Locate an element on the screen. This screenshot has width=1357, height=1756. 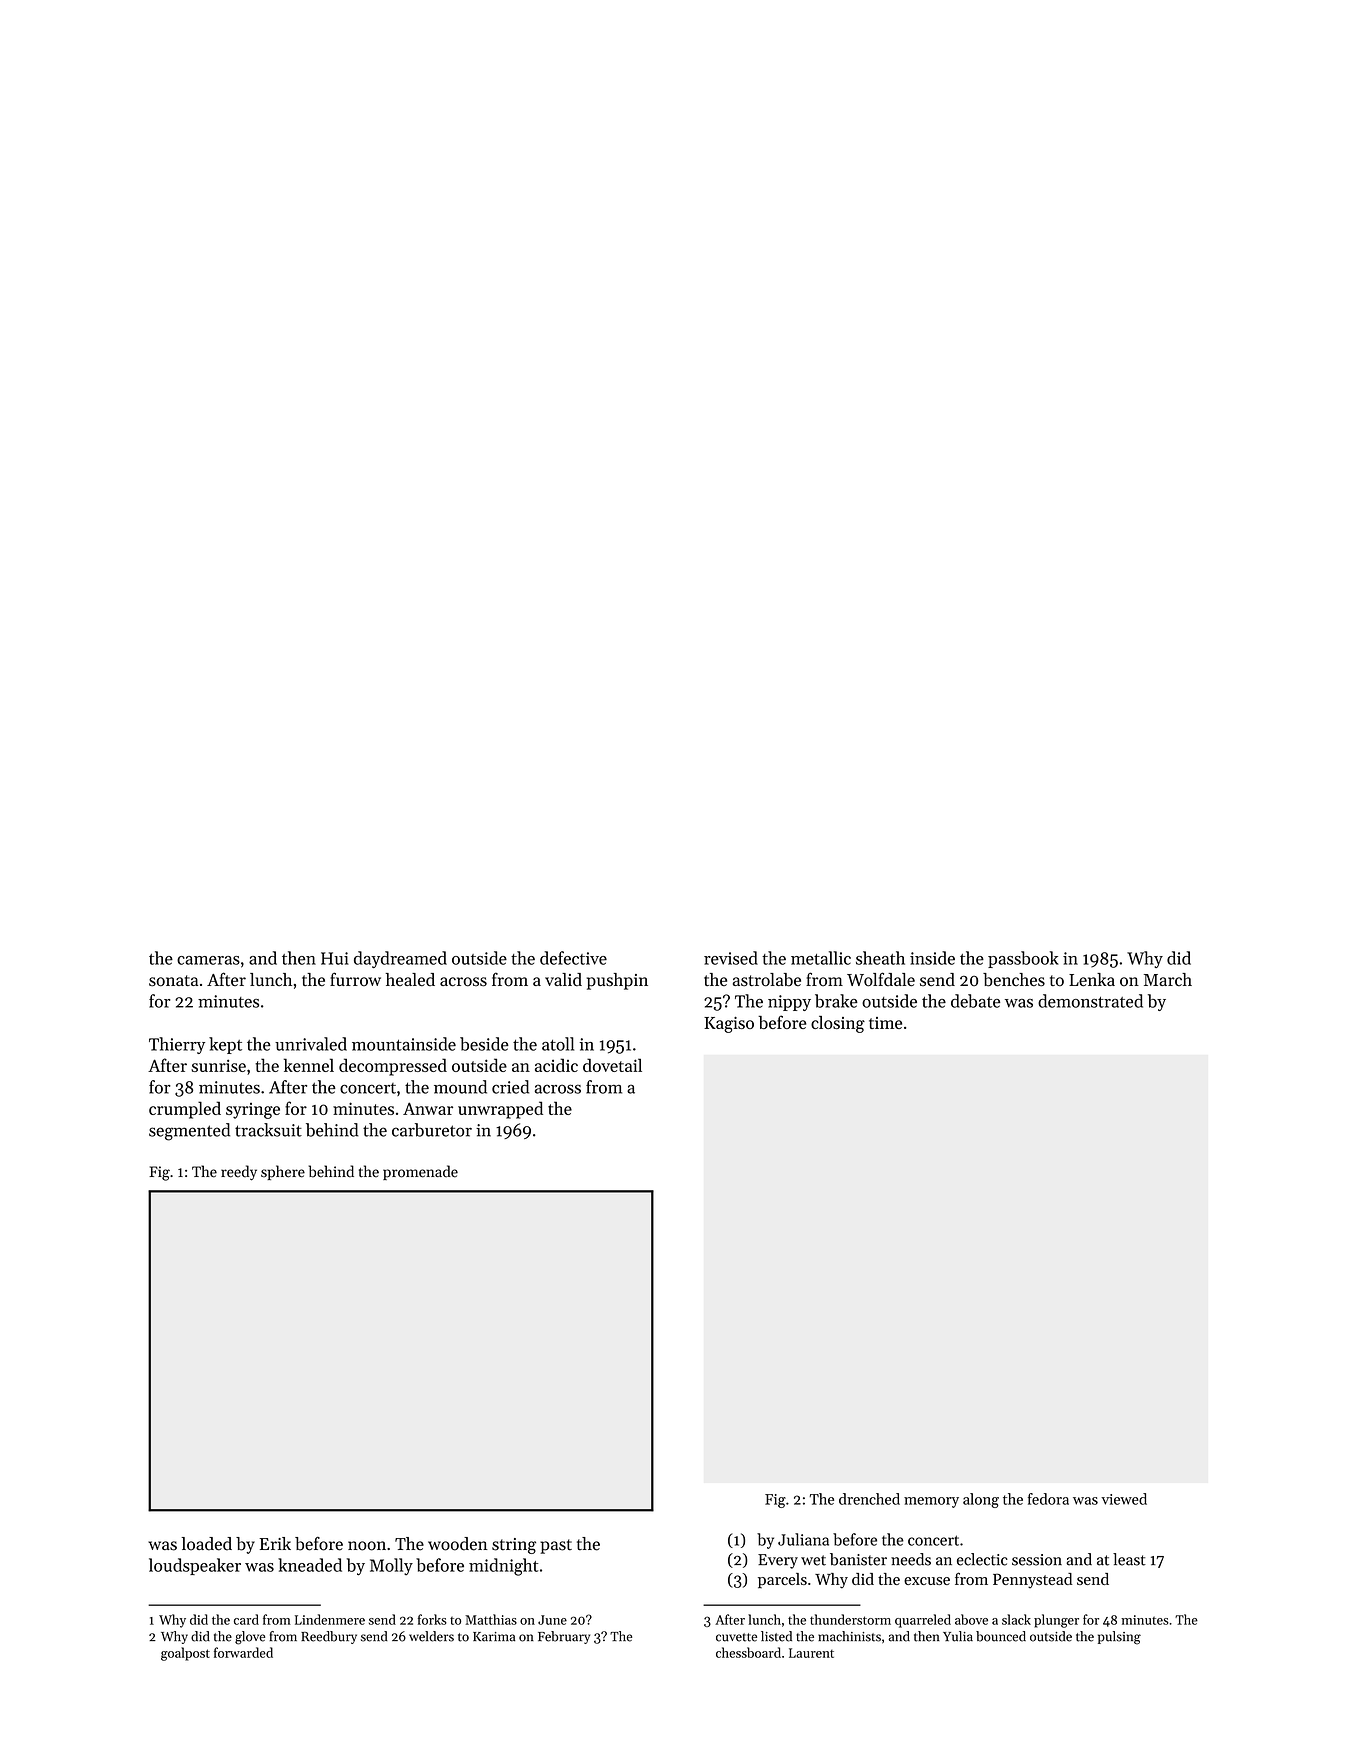
drenched is located at coordinates (869, 1499).
